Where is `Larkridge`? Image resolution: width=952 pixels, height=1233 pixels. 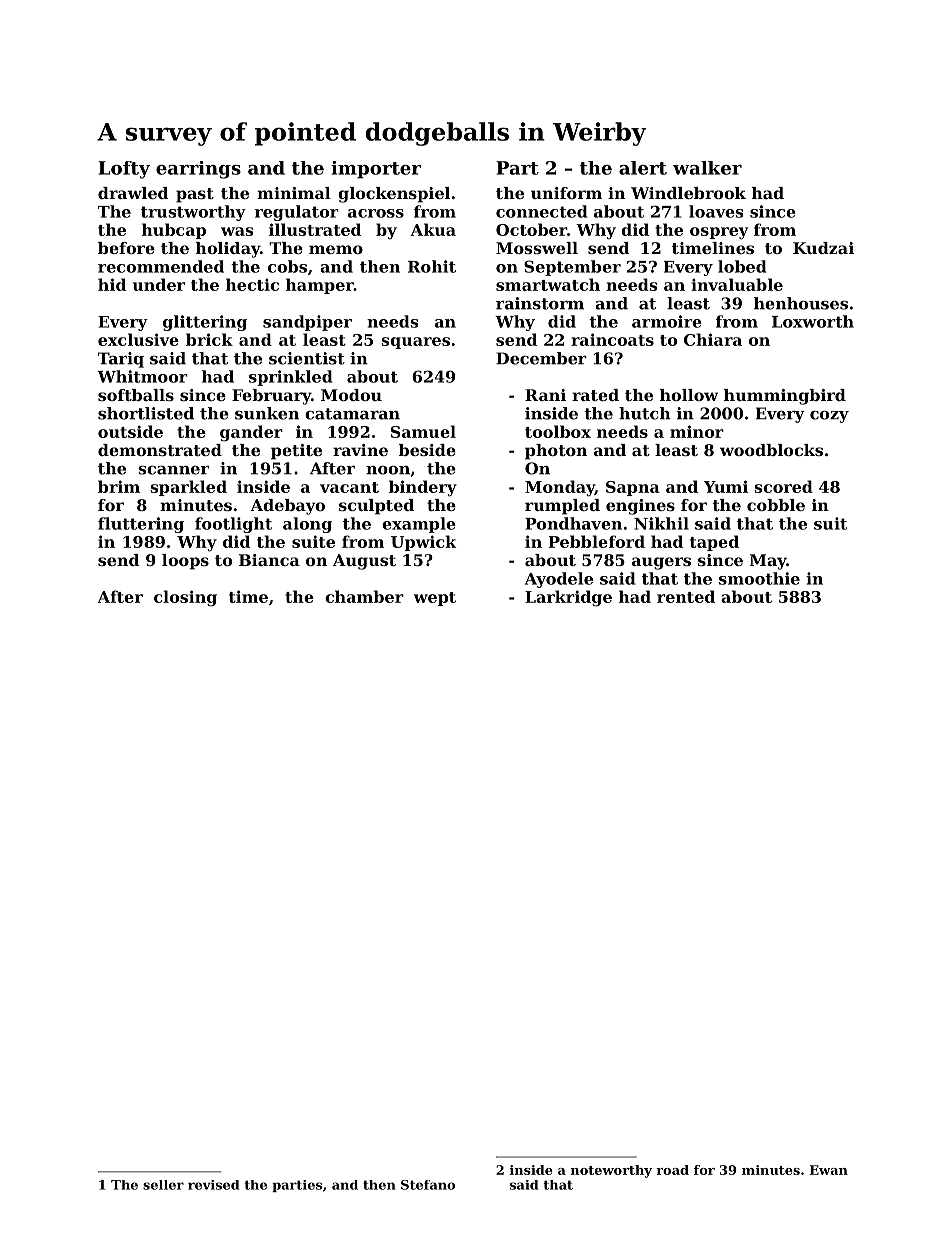 Larkridge is located at coordinates (568, 598).
